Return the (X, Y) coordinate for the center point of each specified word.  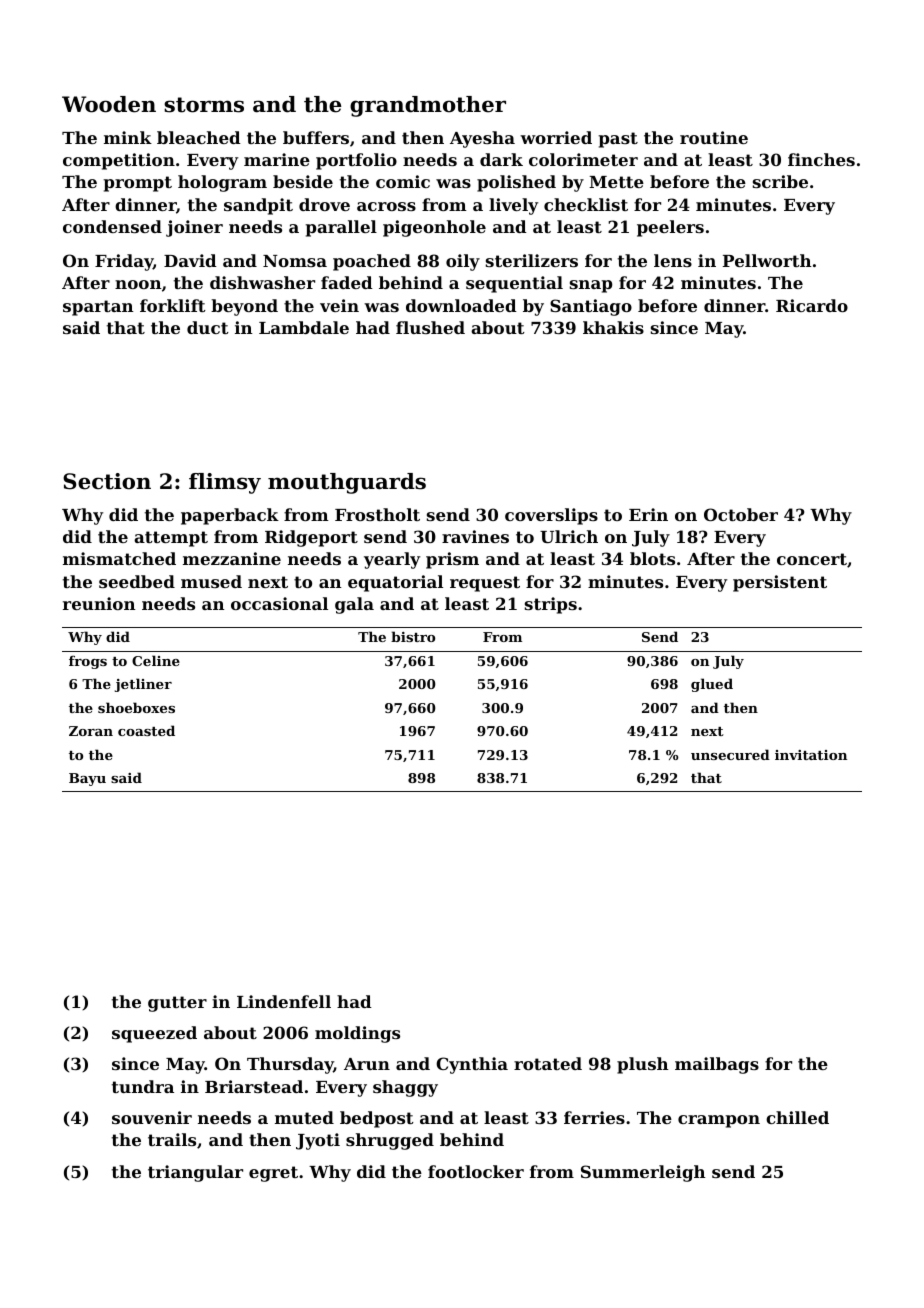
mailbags (717, 1065)
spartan (98, 308)
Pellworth (767, 260)
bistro (413, 636)
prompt (138, 184)
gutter (177, 1004)
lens (673, 260)
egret (273, 1174)
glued (712, 685)
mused (211, 581)
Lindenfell (284, 1001)
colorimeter (583, 159)
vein (339, 305)
